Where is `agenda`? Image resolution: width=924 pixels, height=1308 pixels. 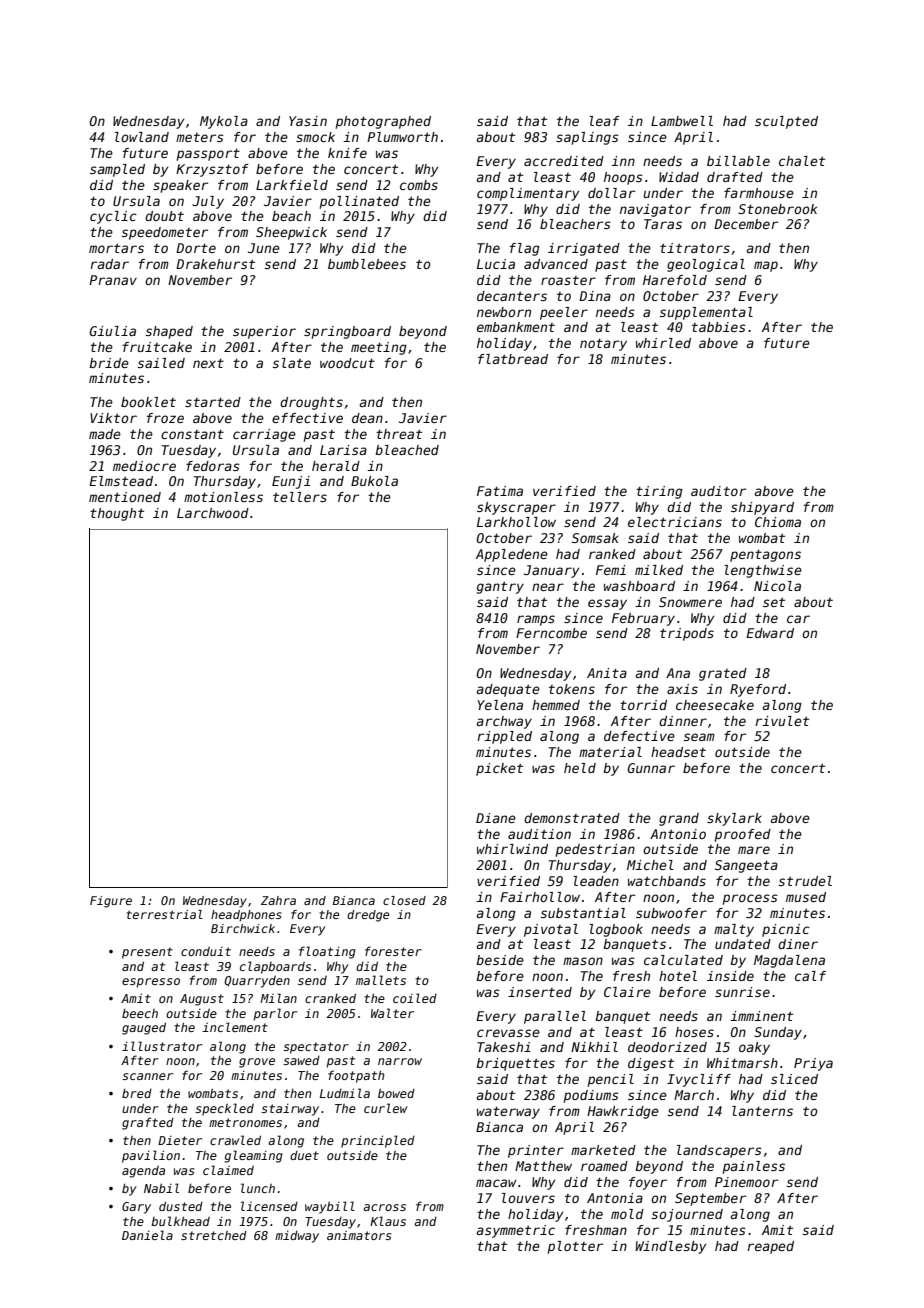
agenda is located at coordinates (143, 1172).
